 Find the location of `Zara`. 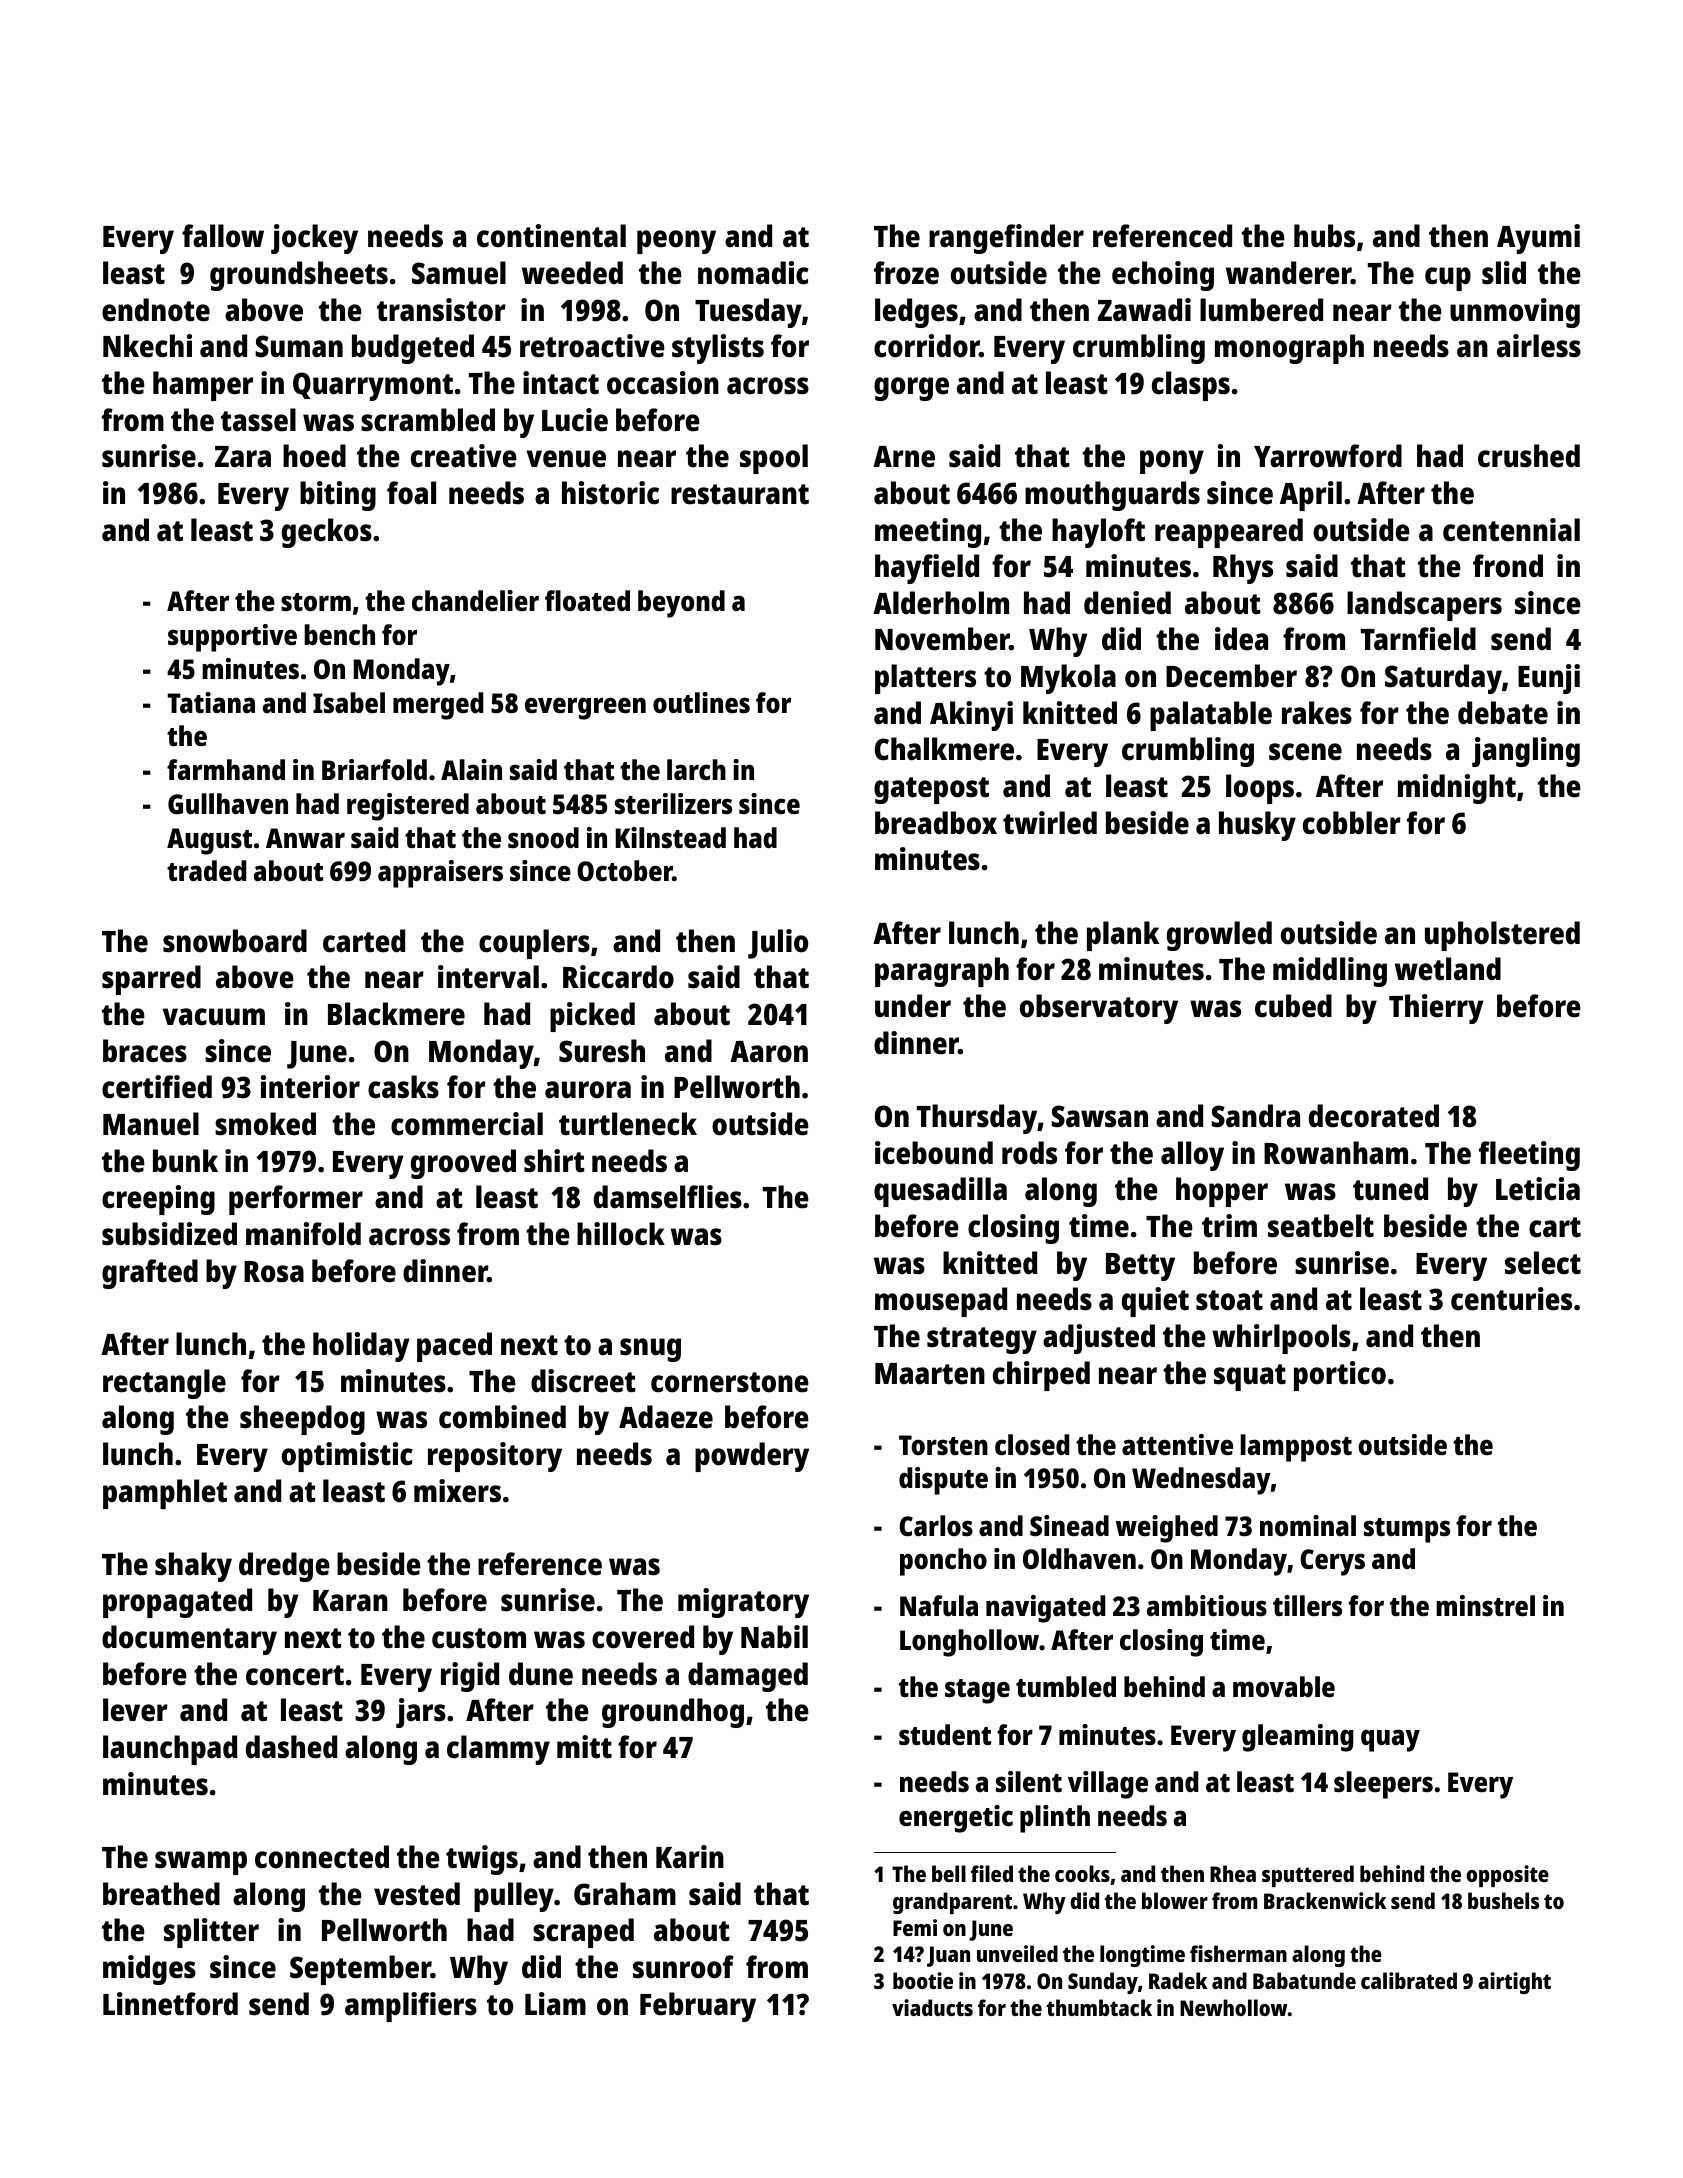

Zara is located at coordinates (243, 457).
